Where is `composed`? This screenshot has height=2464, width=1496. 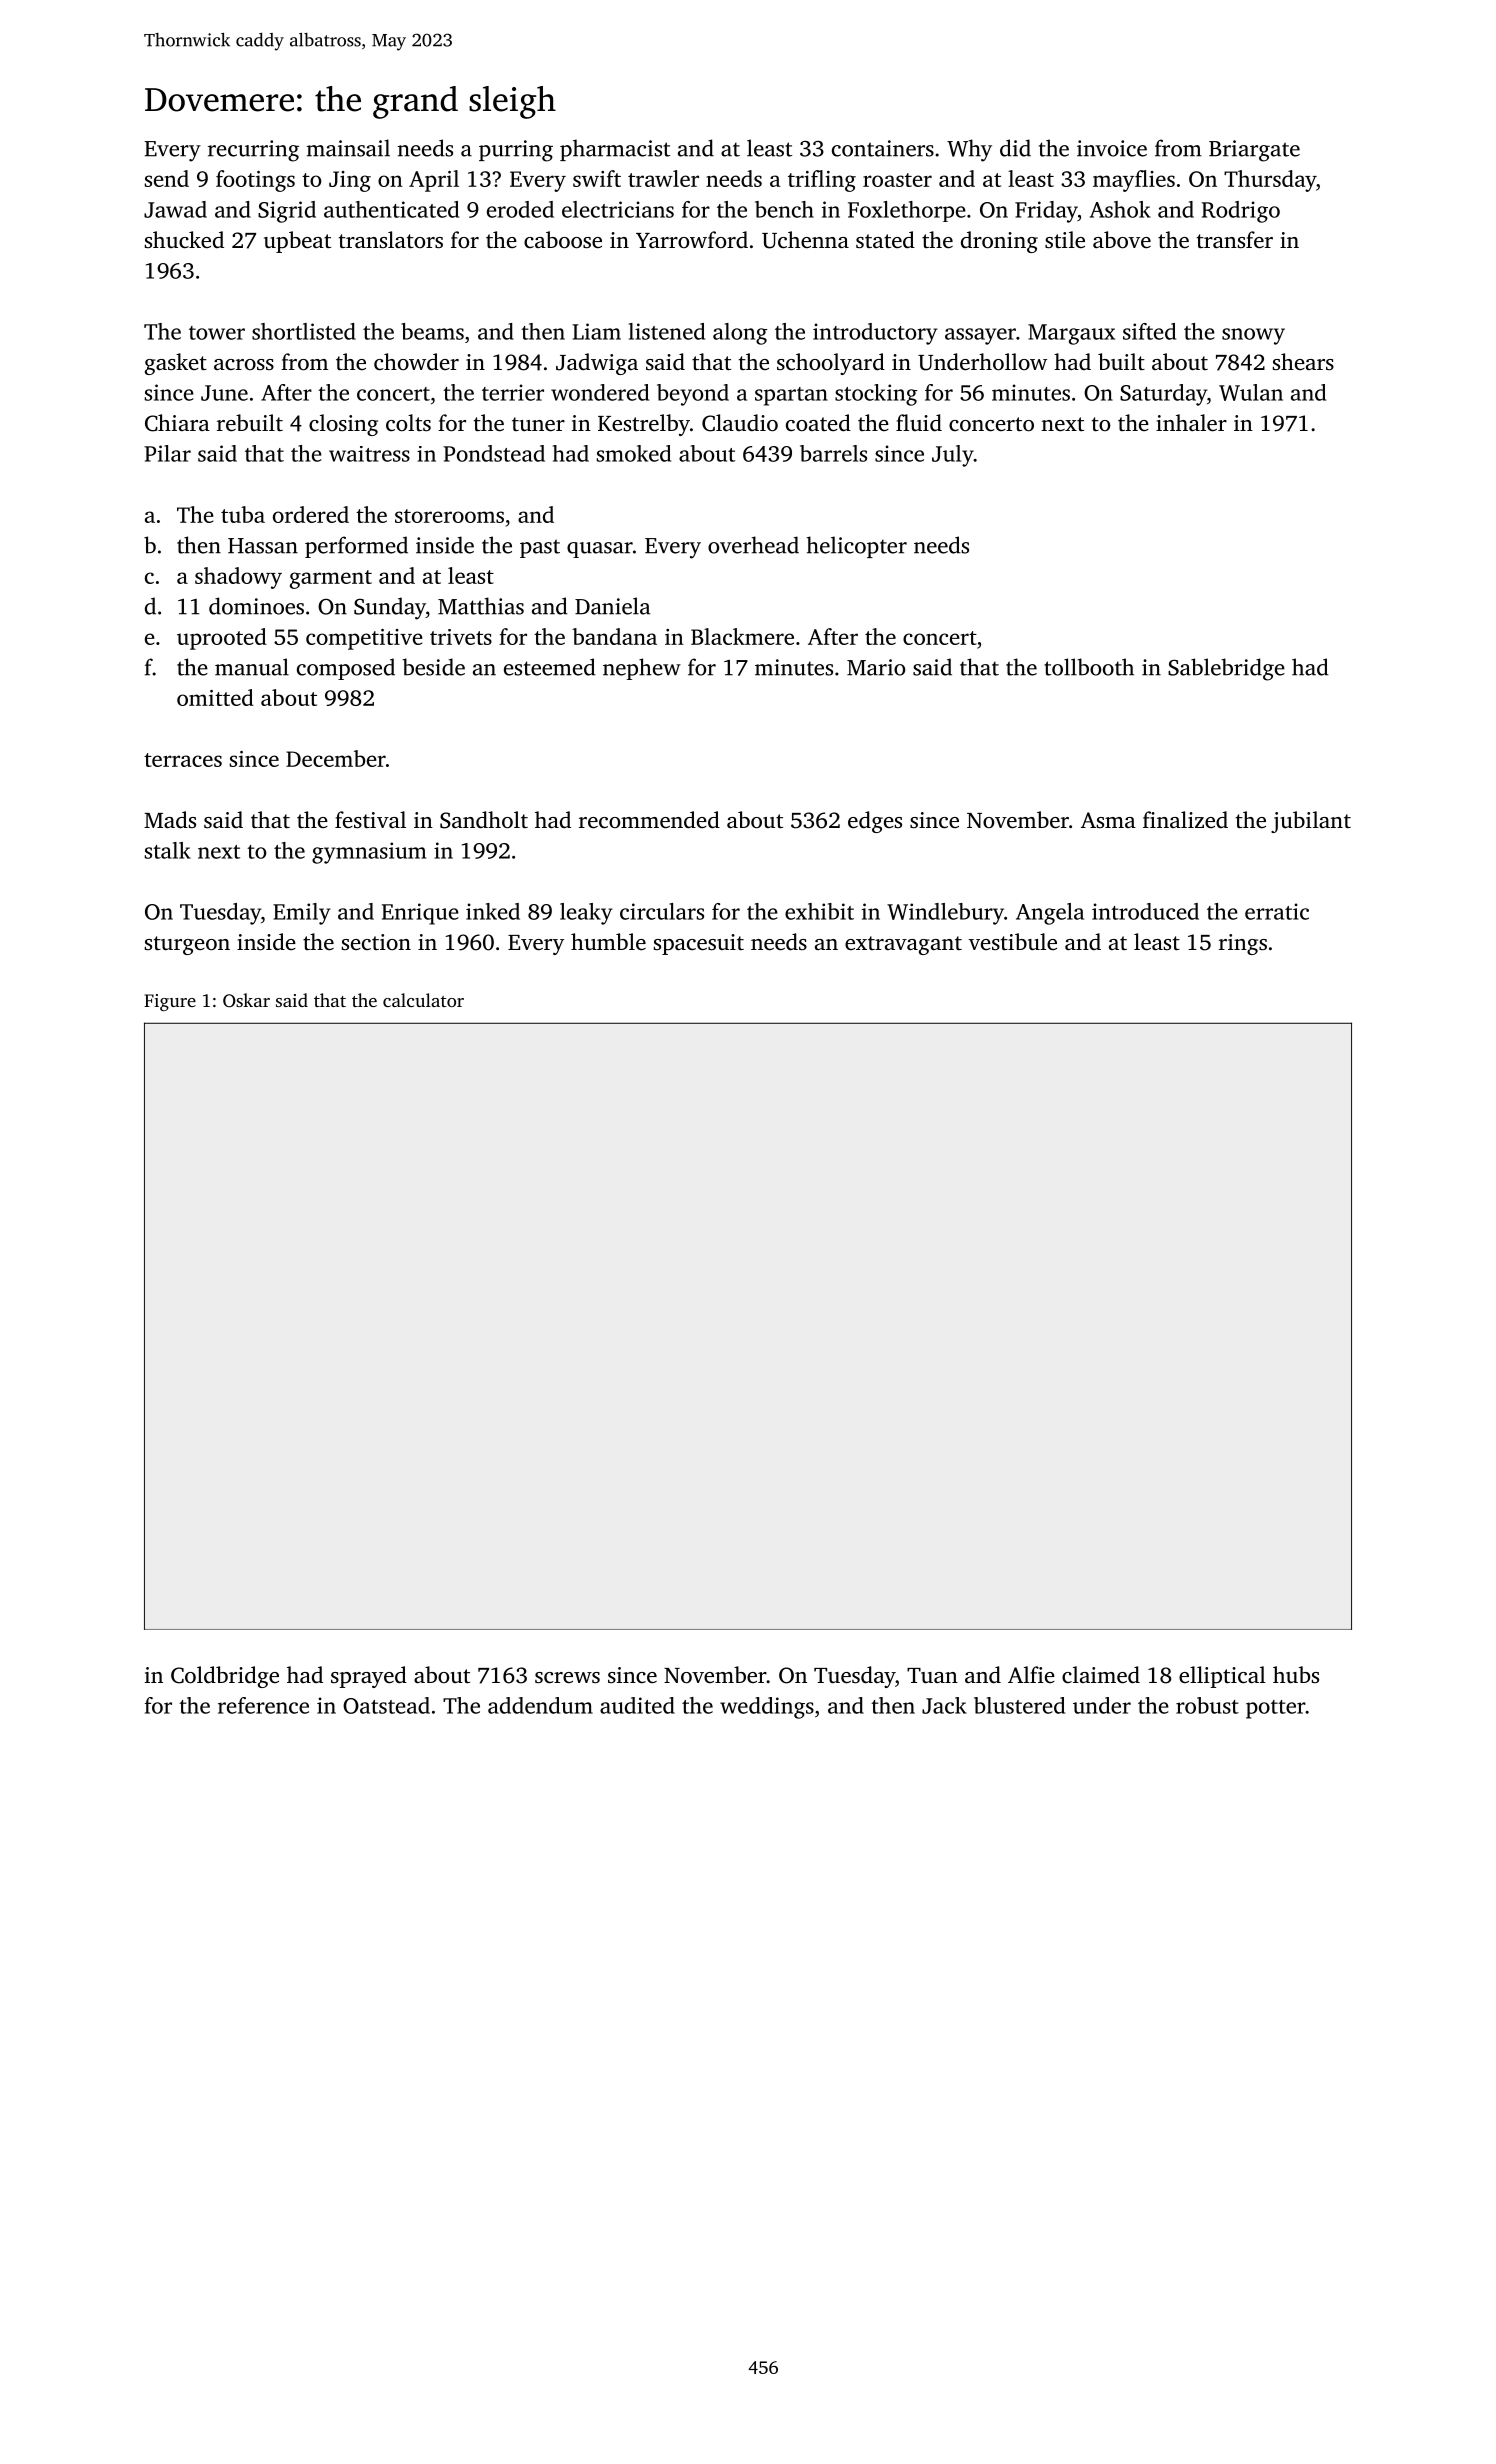 composed is located at coordinates (346, 669).
